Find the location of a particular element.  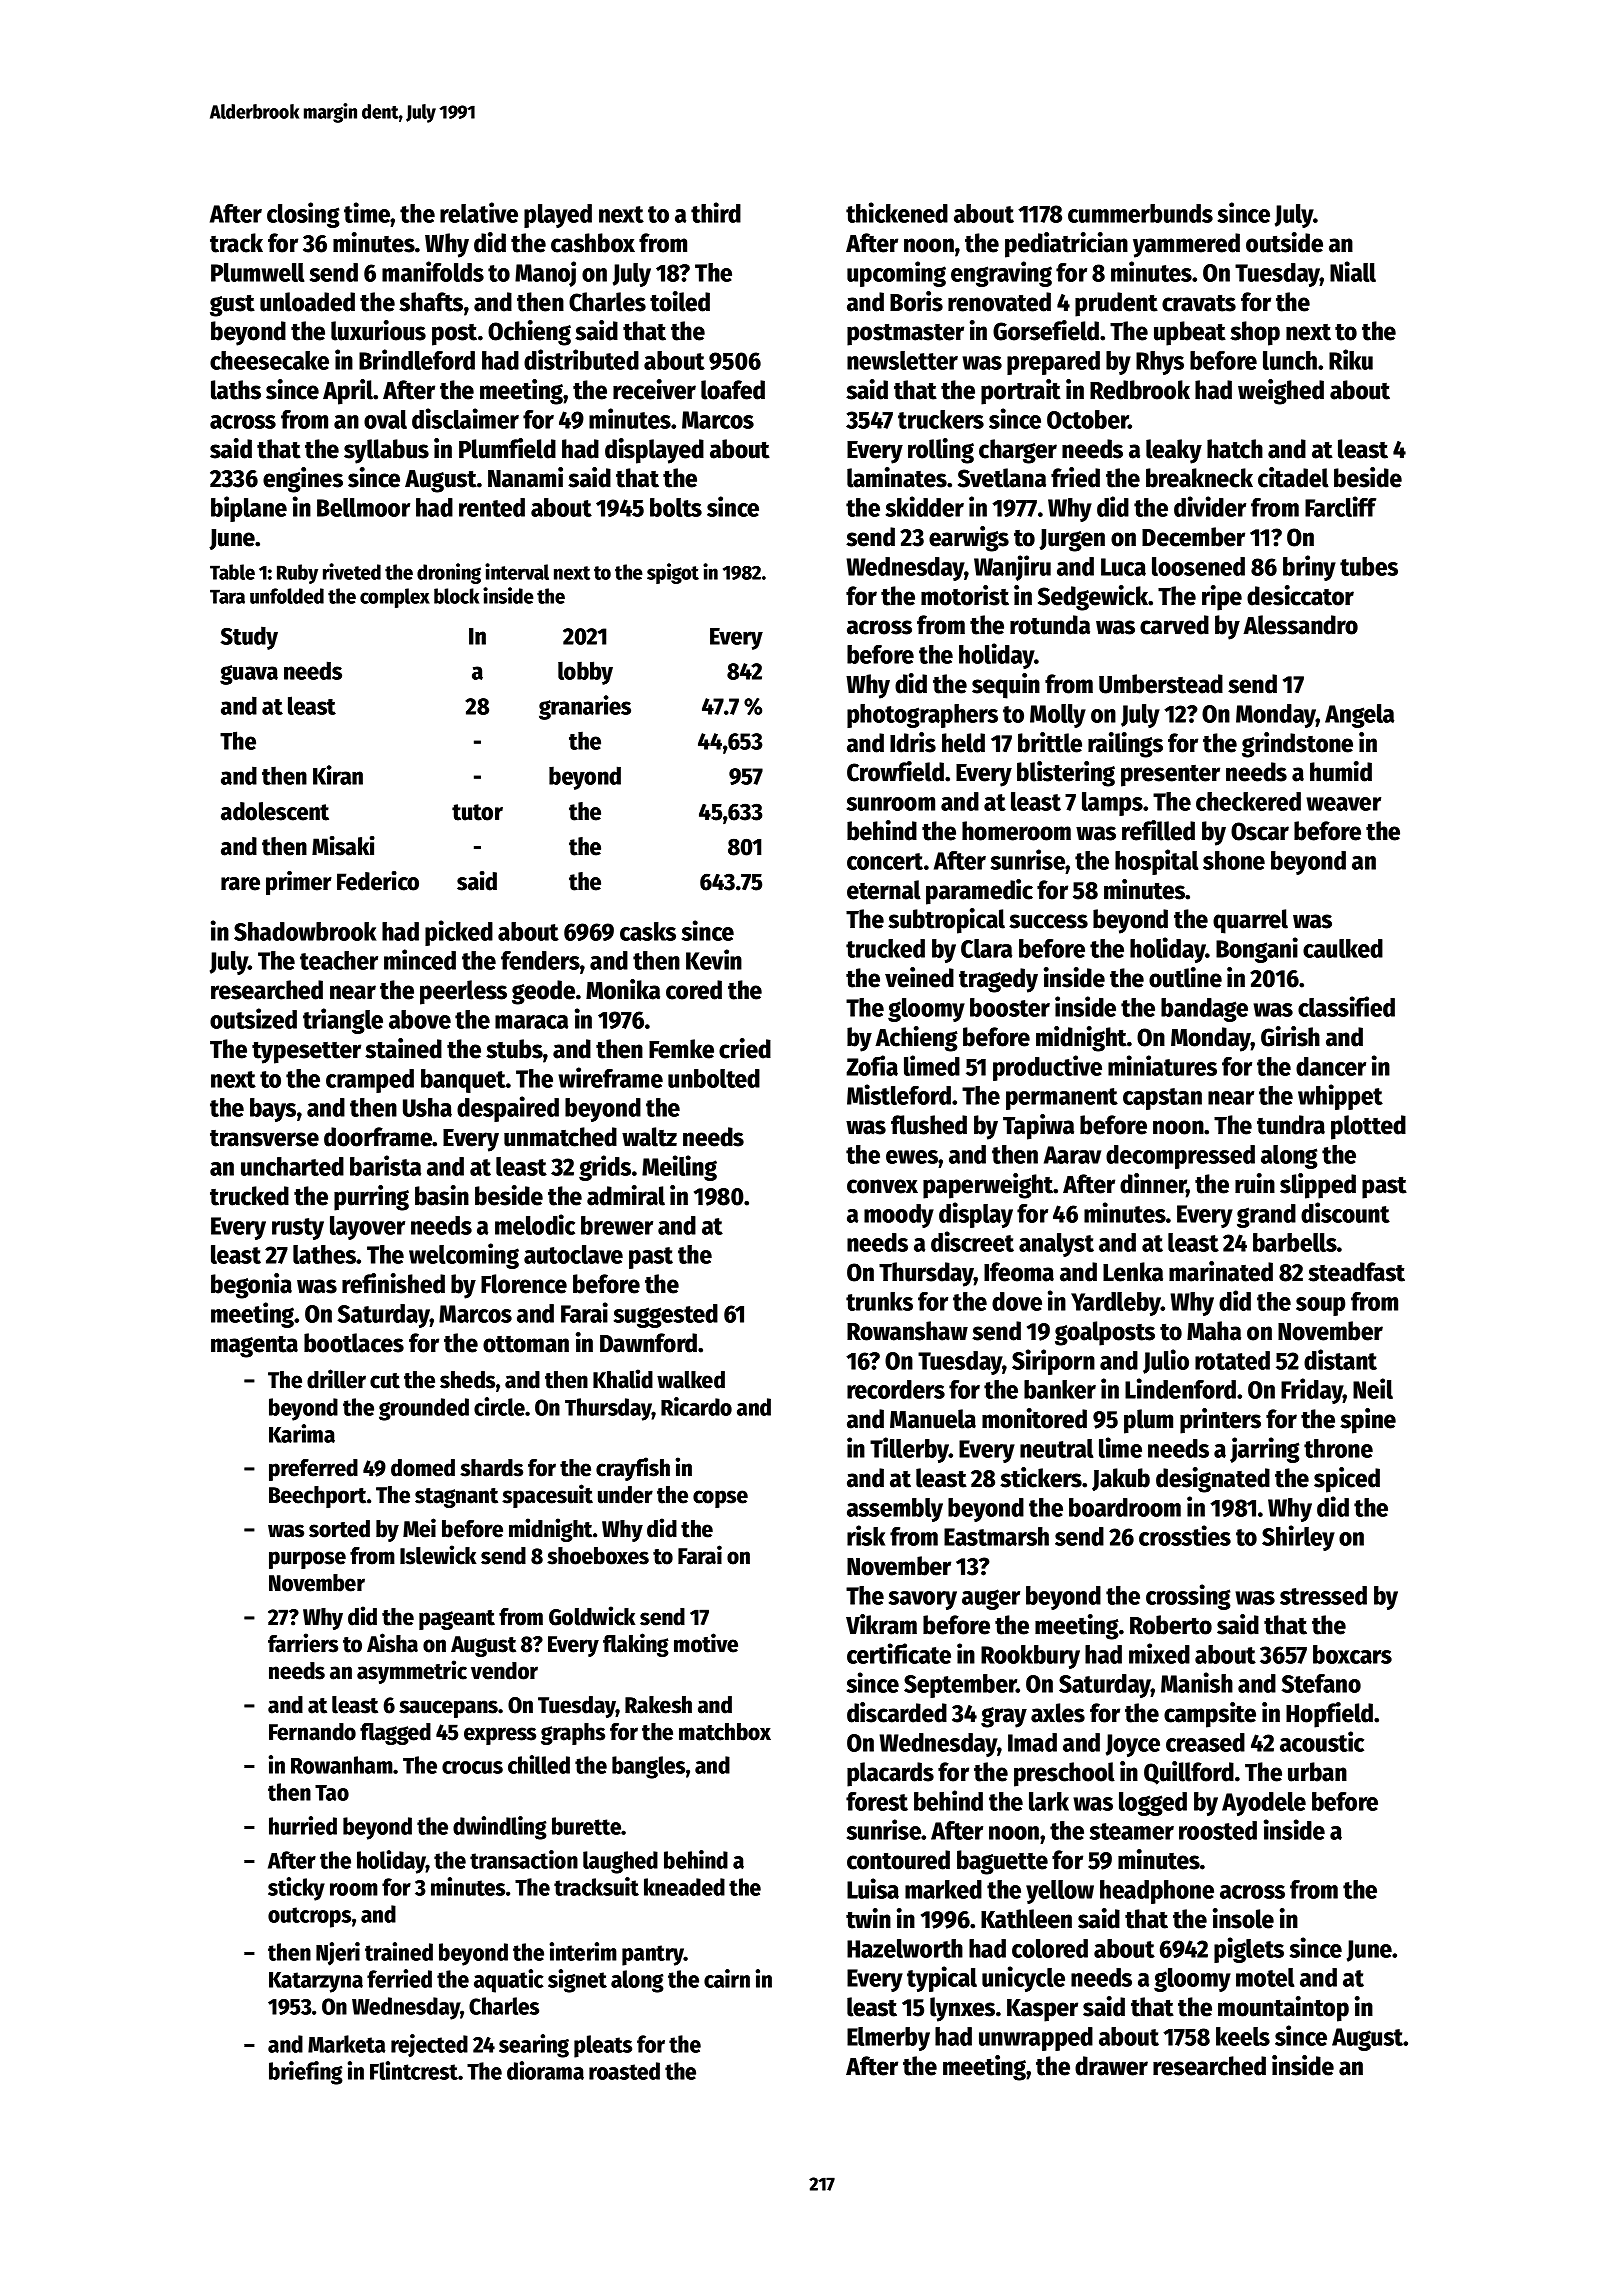

briefing is located at coordinates (306, 2073).
